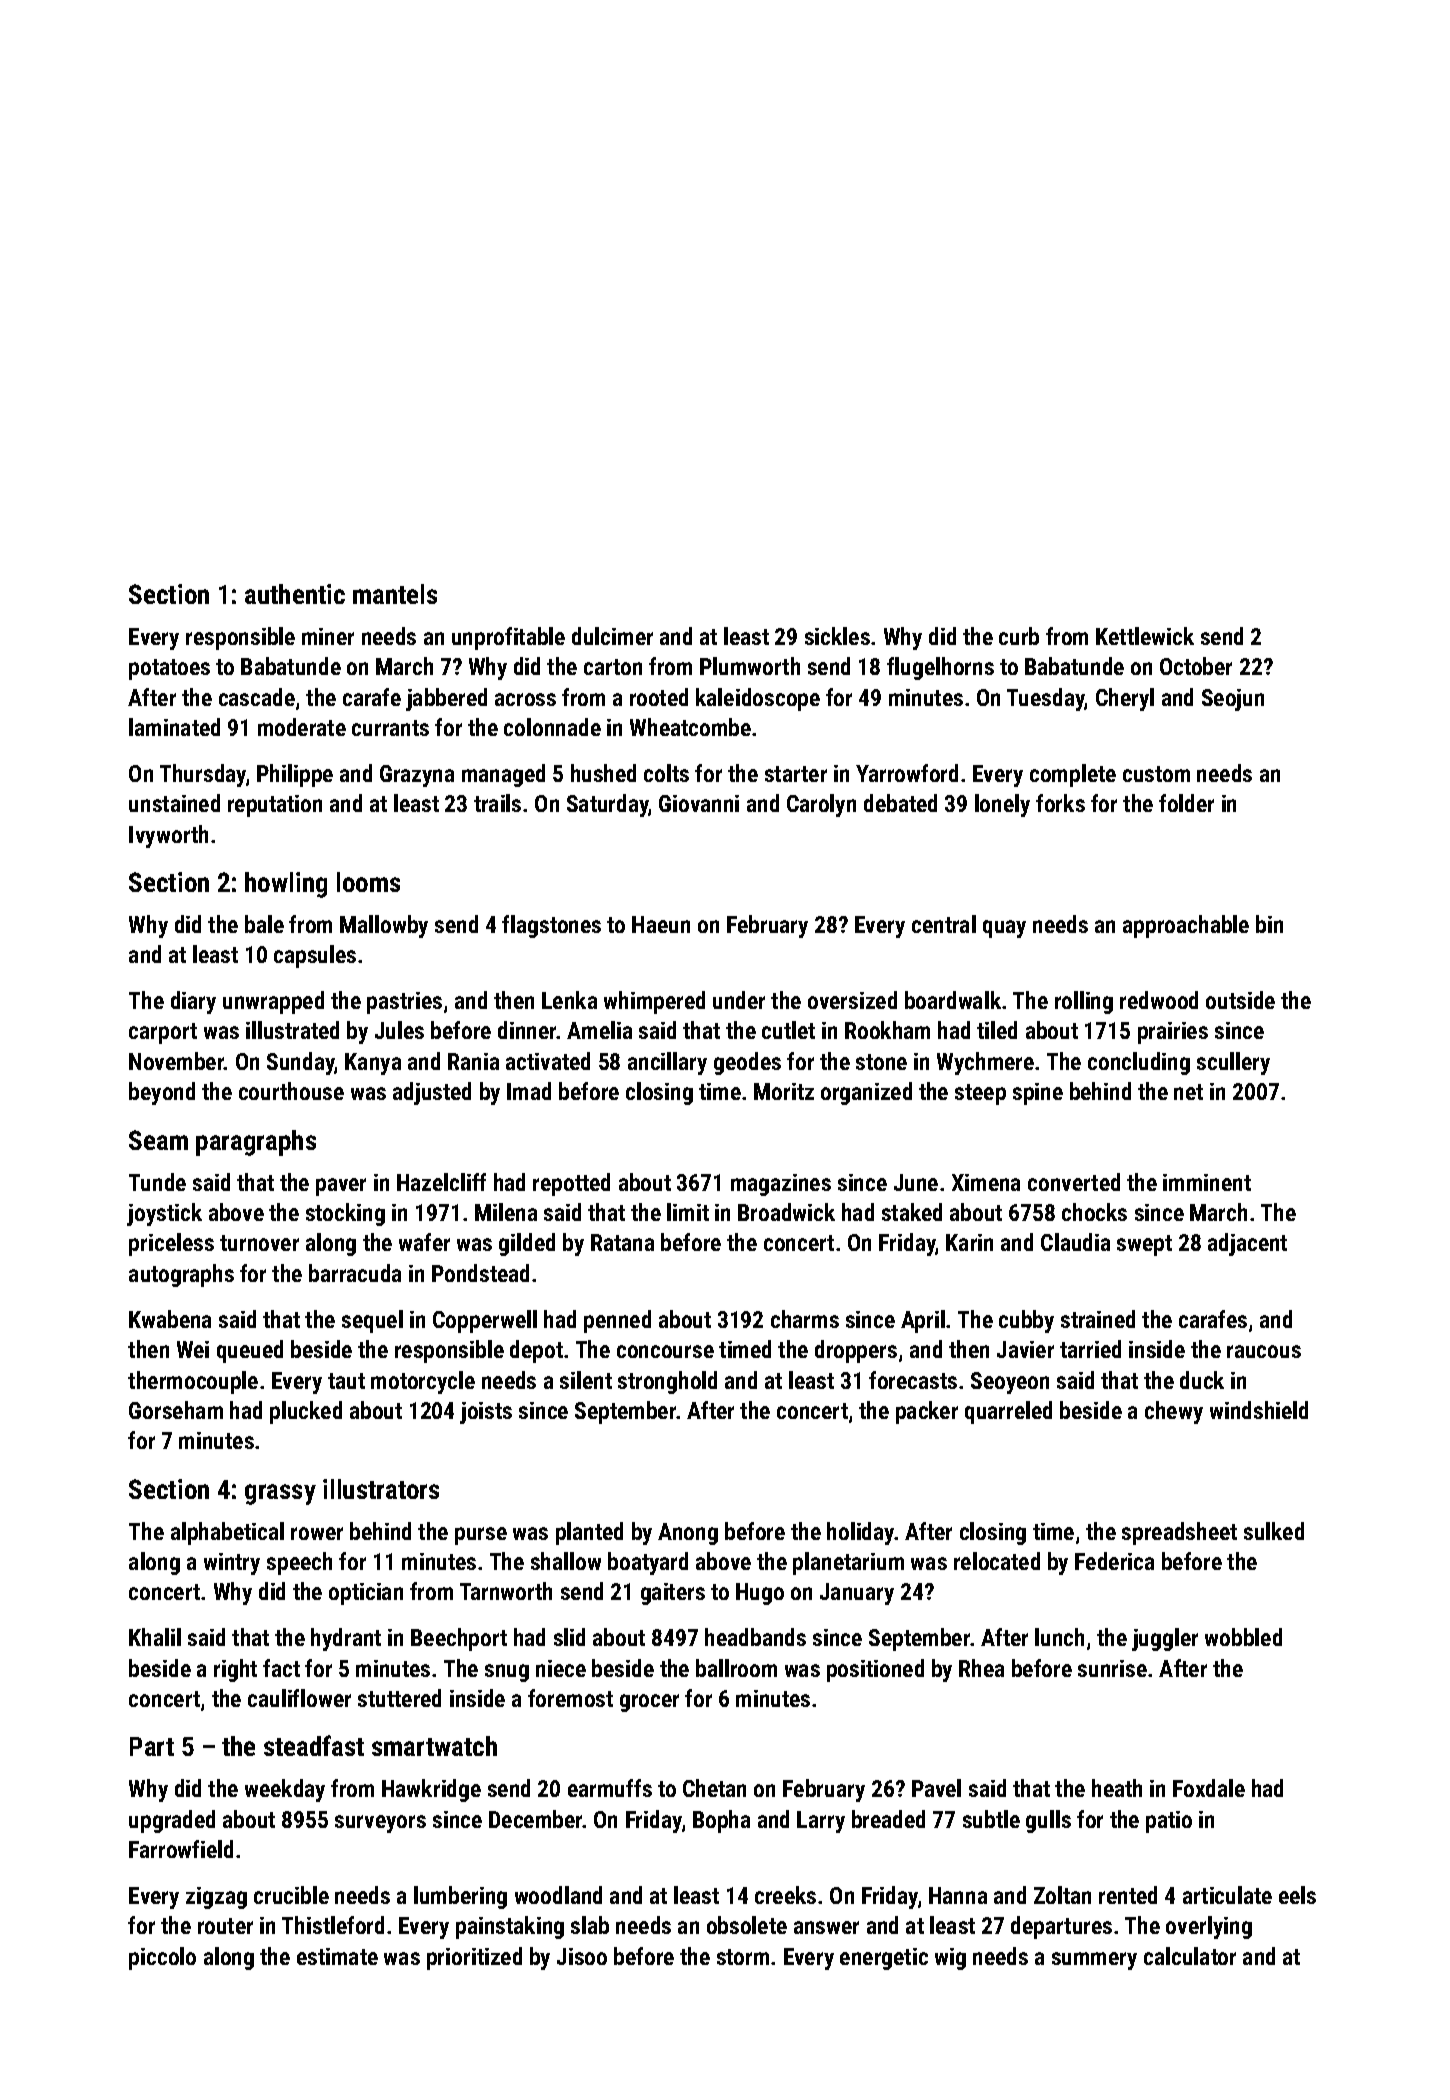 The height and width of the page is (2100, 1450). I want to click on debated, so click(900, 803).
